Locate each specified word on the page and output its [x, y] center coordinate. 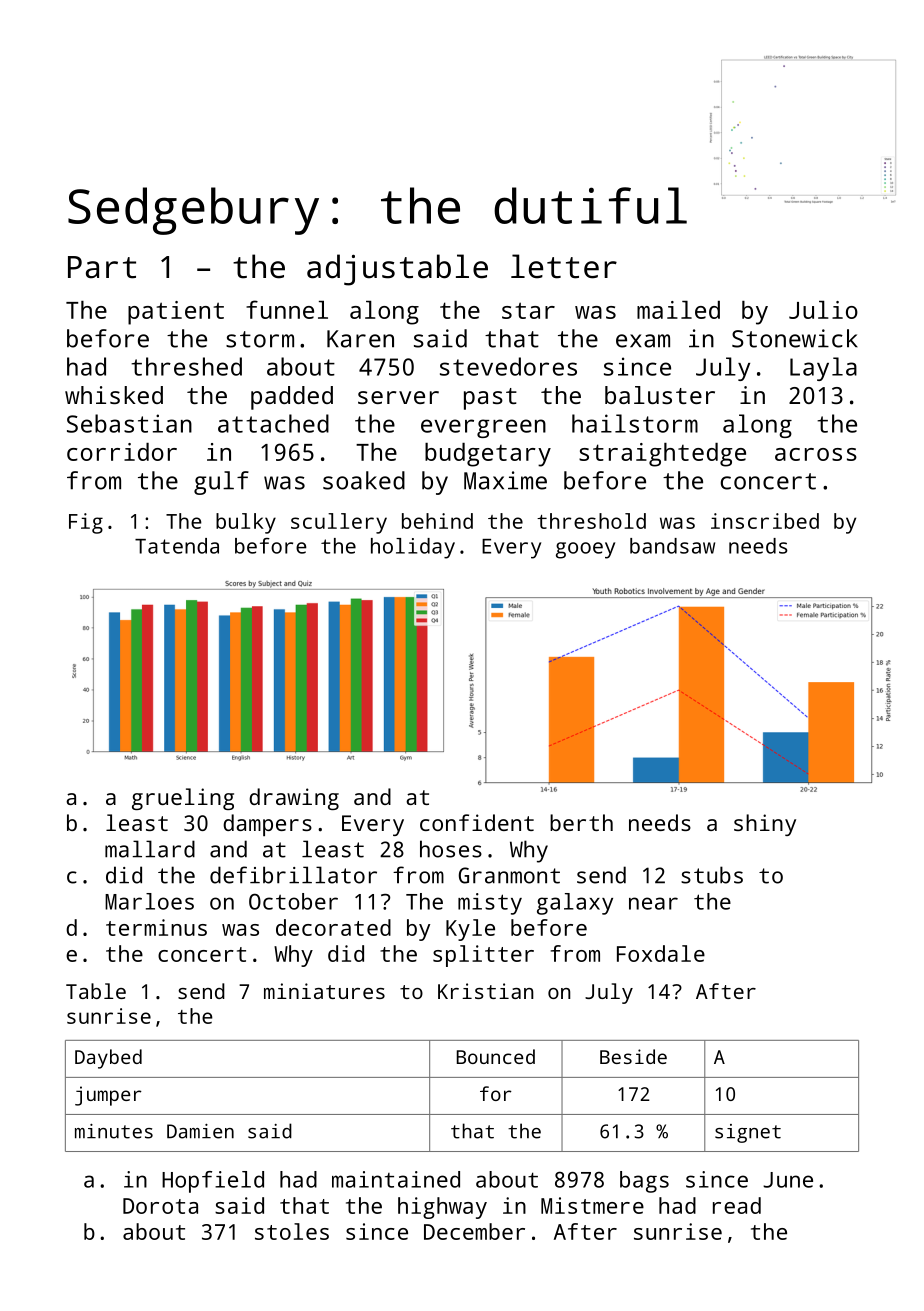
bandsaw [672, 546]
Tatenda [177, 546]
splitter [483, 956]
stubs [712, 875]
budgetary [488, 455]
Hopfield [213, 1182]
